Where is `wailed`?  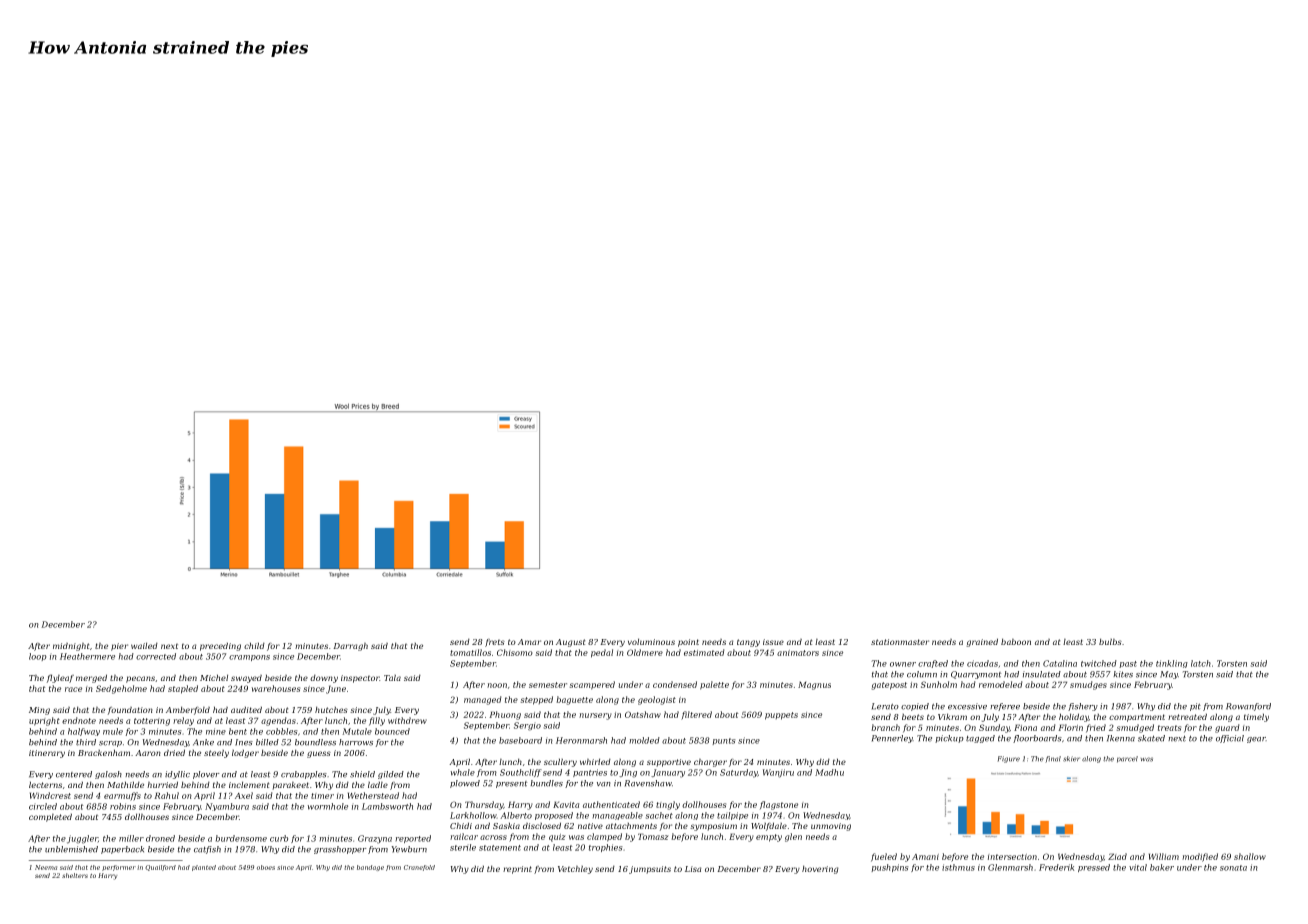 wailed is located at coordinates (144, 645).
